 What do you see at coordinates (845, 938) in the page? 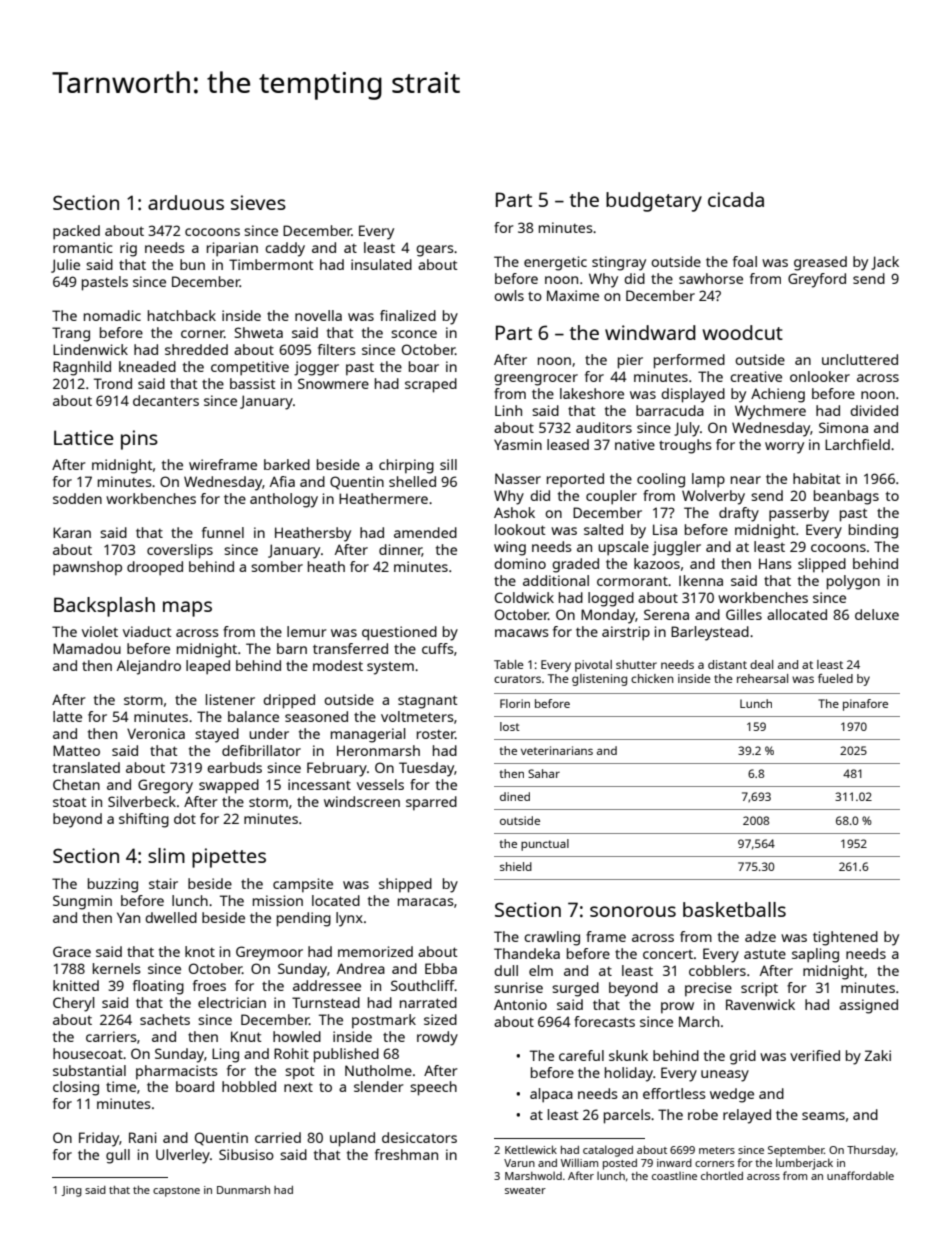
I see `tightened` at bounding box center [845, 938].
